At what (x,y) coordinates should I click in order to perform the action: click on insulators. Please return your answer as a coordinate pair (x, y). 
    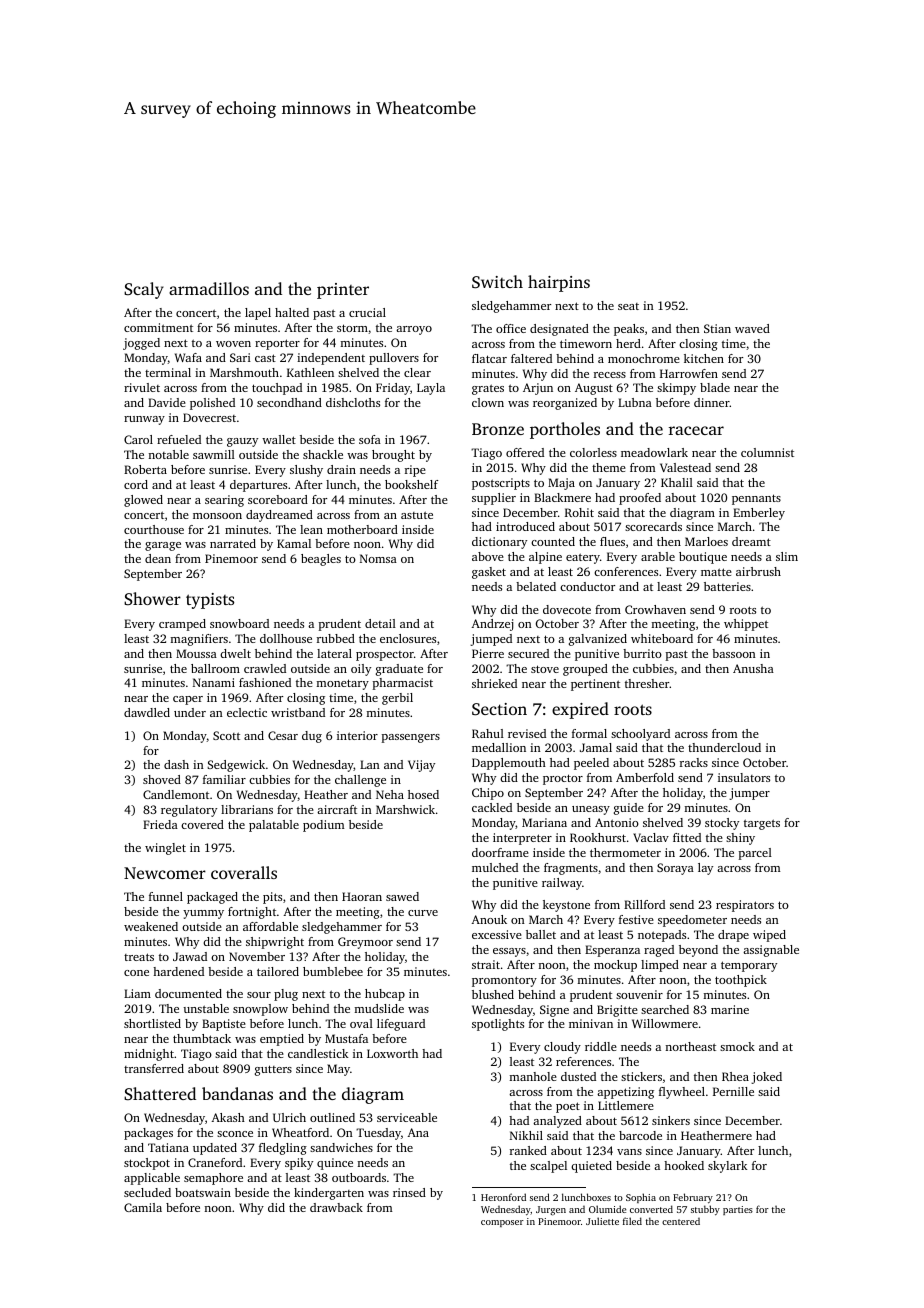
    Looking at the image, I should click on (744, 777).
